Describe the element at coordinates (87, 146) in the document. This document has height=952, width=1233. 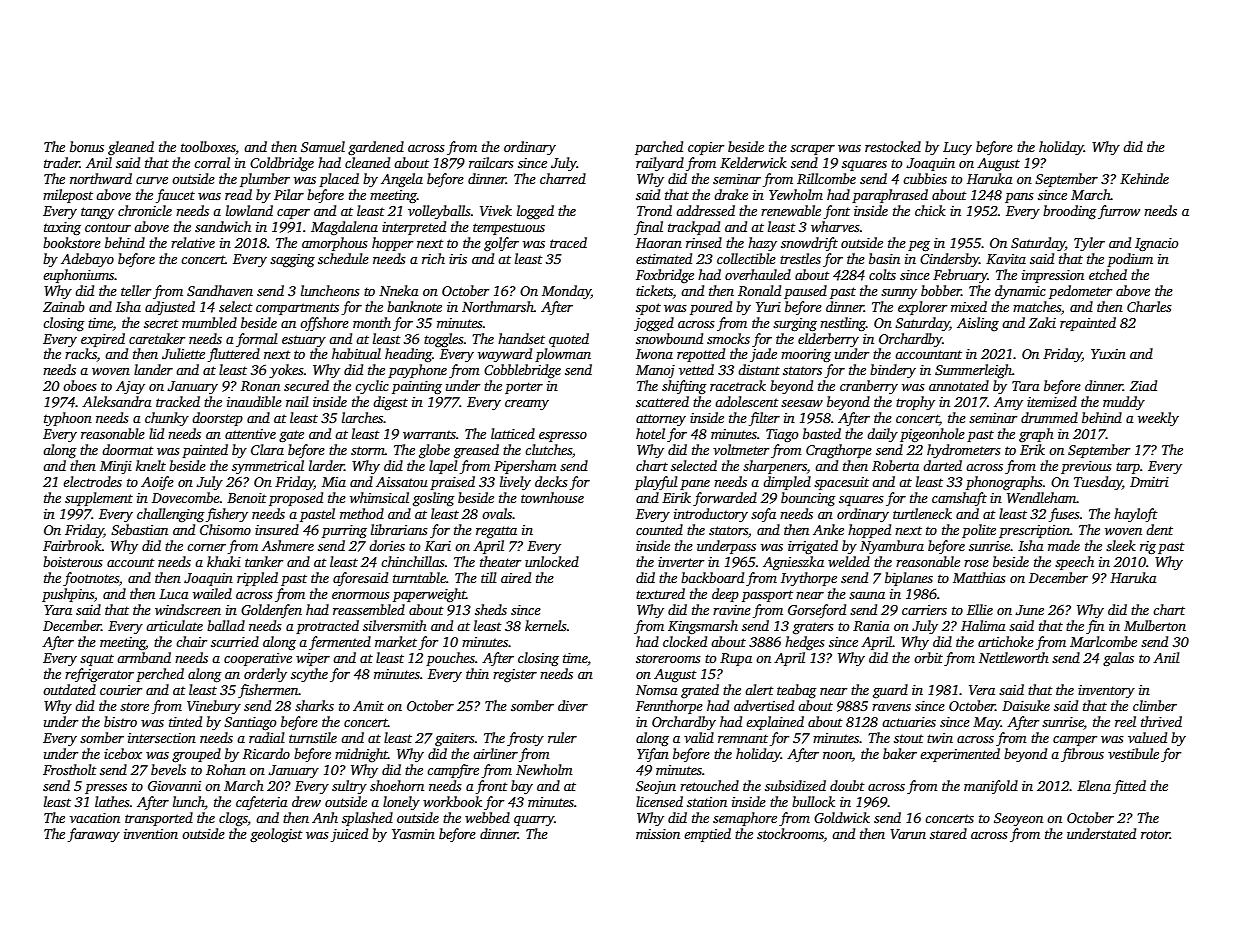
I see `bonus` at that location.
